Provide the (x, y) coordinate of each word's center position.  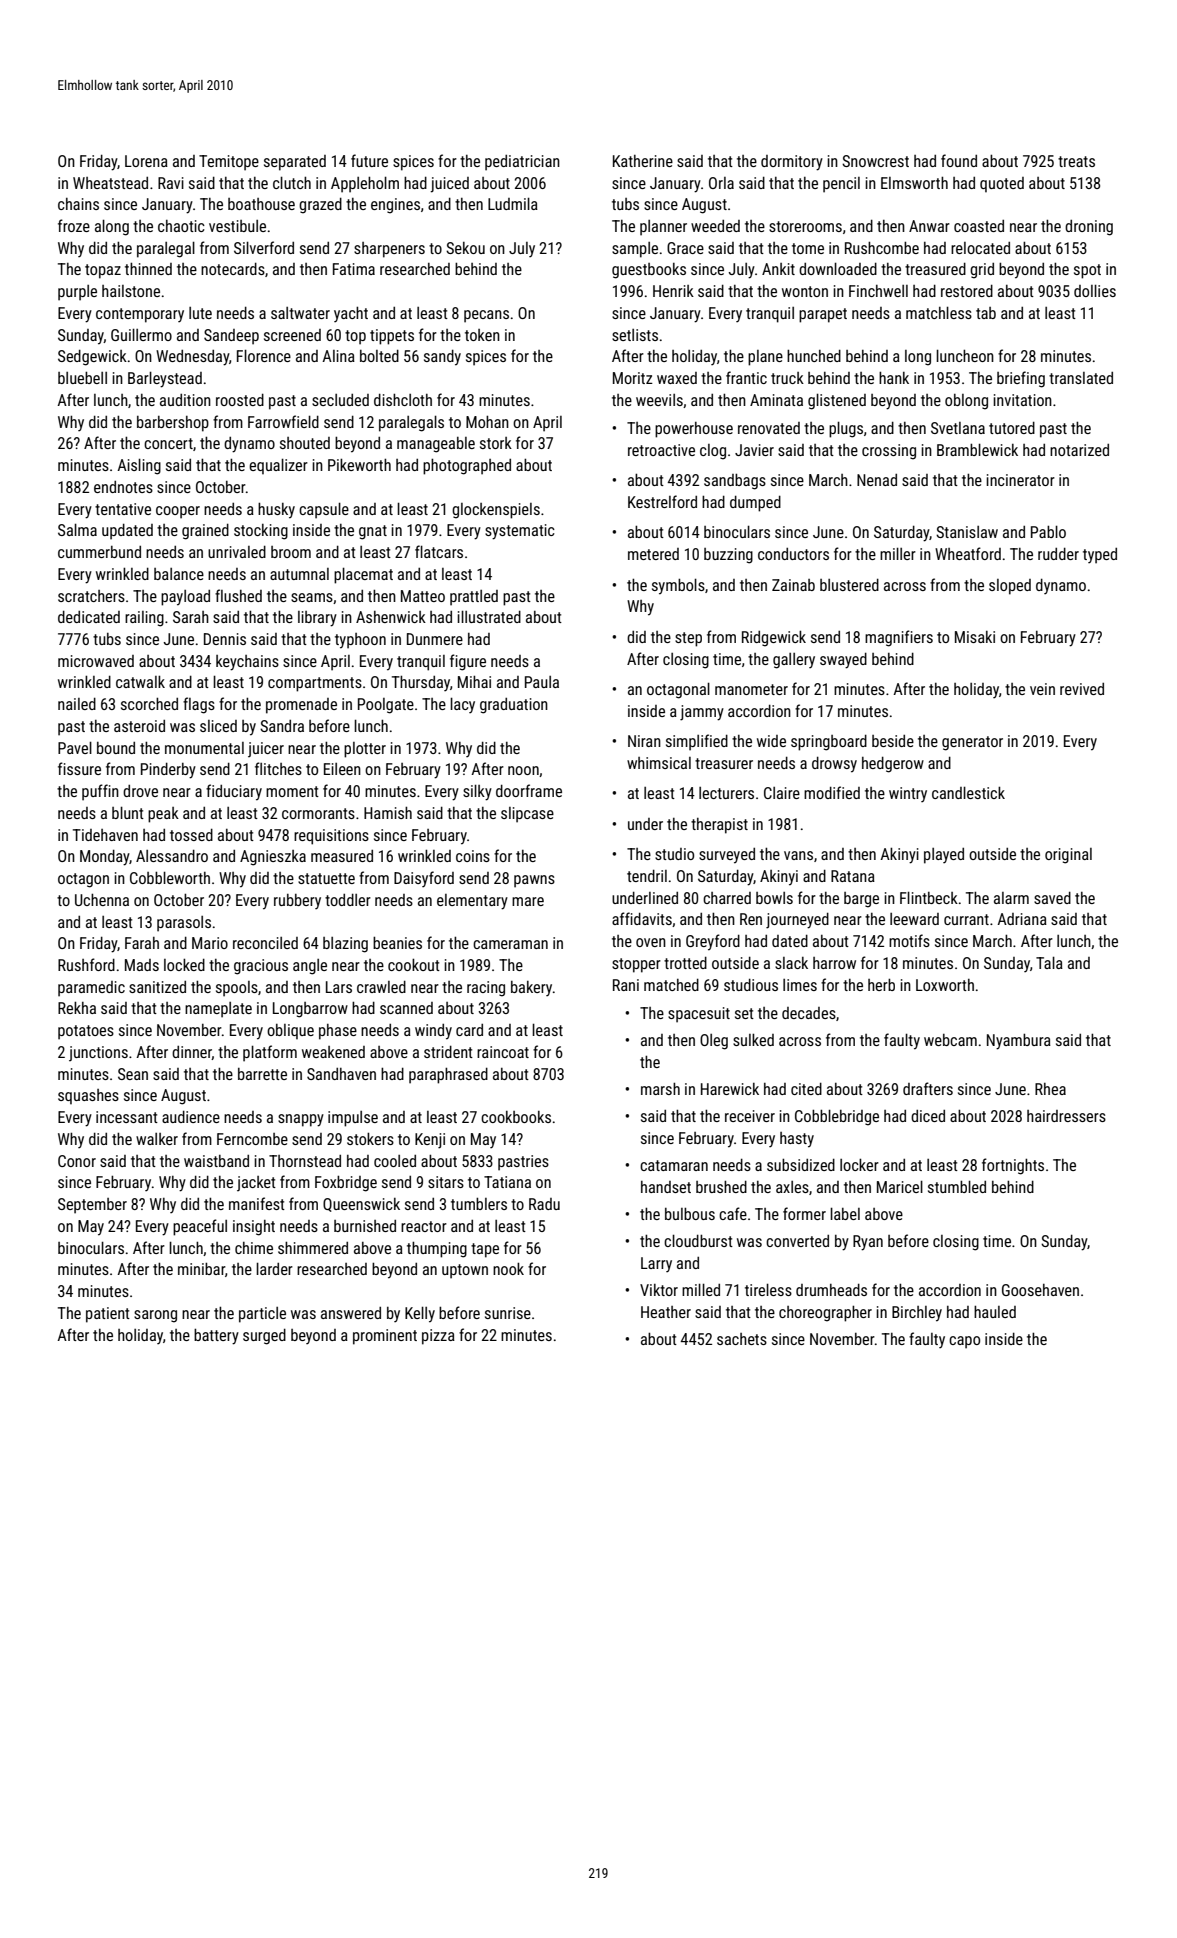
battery (216, 1336)
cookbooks (516, 1117)
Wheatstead (110, 183)
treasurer (724, 763)
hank (894, 377)
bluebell (82, 377)
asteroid (139, 726)
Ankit (778, 269)
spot (1087, 271)
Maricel (900, 1186)
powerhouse (694, 430)
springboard (829, 742)
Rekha (77, 1007)
